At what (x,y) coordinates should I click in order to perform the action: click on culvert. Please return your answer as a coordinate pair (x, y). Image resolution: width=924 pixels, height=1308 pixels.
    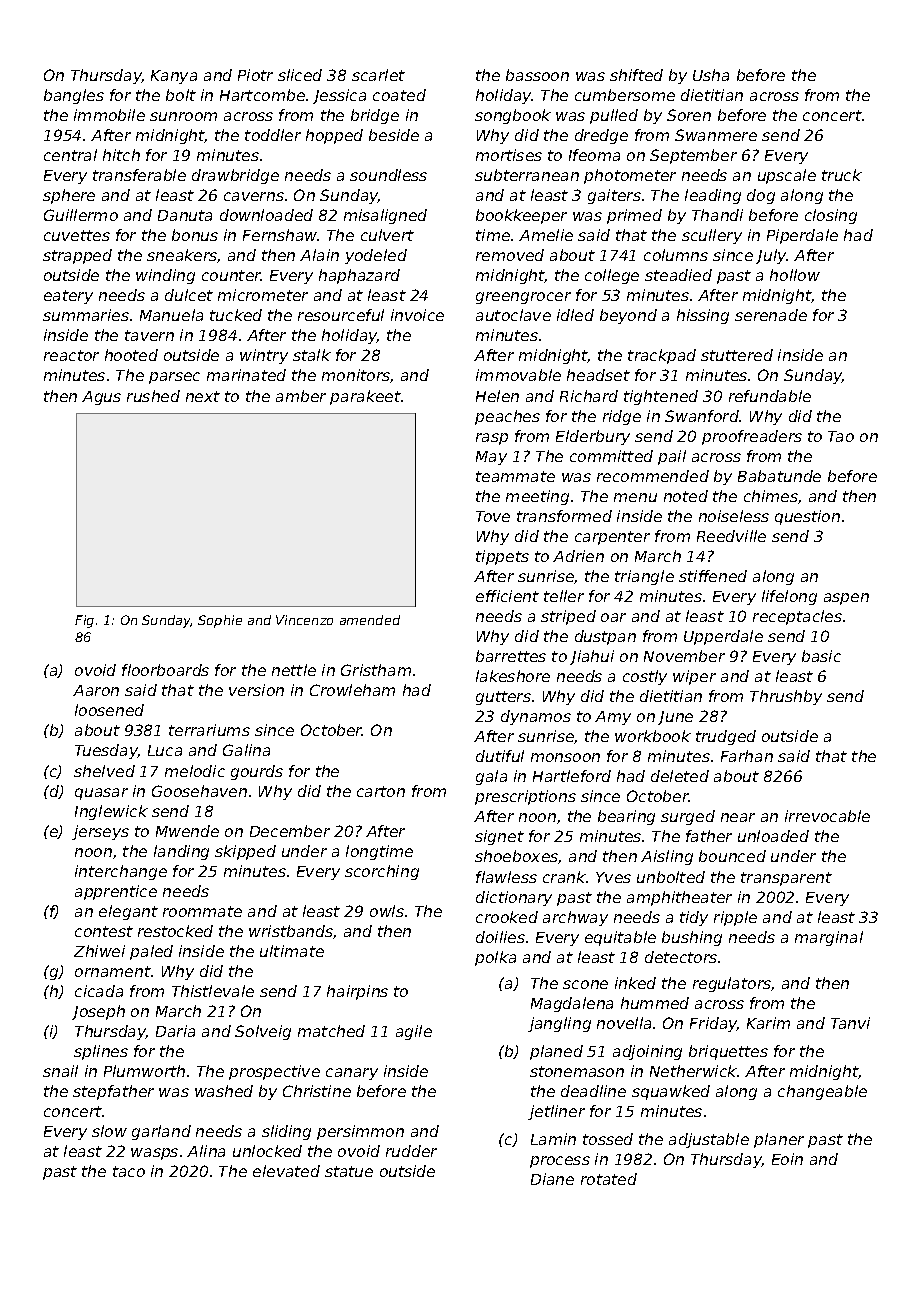
    Looking at the image, I should click on (387, 235).
